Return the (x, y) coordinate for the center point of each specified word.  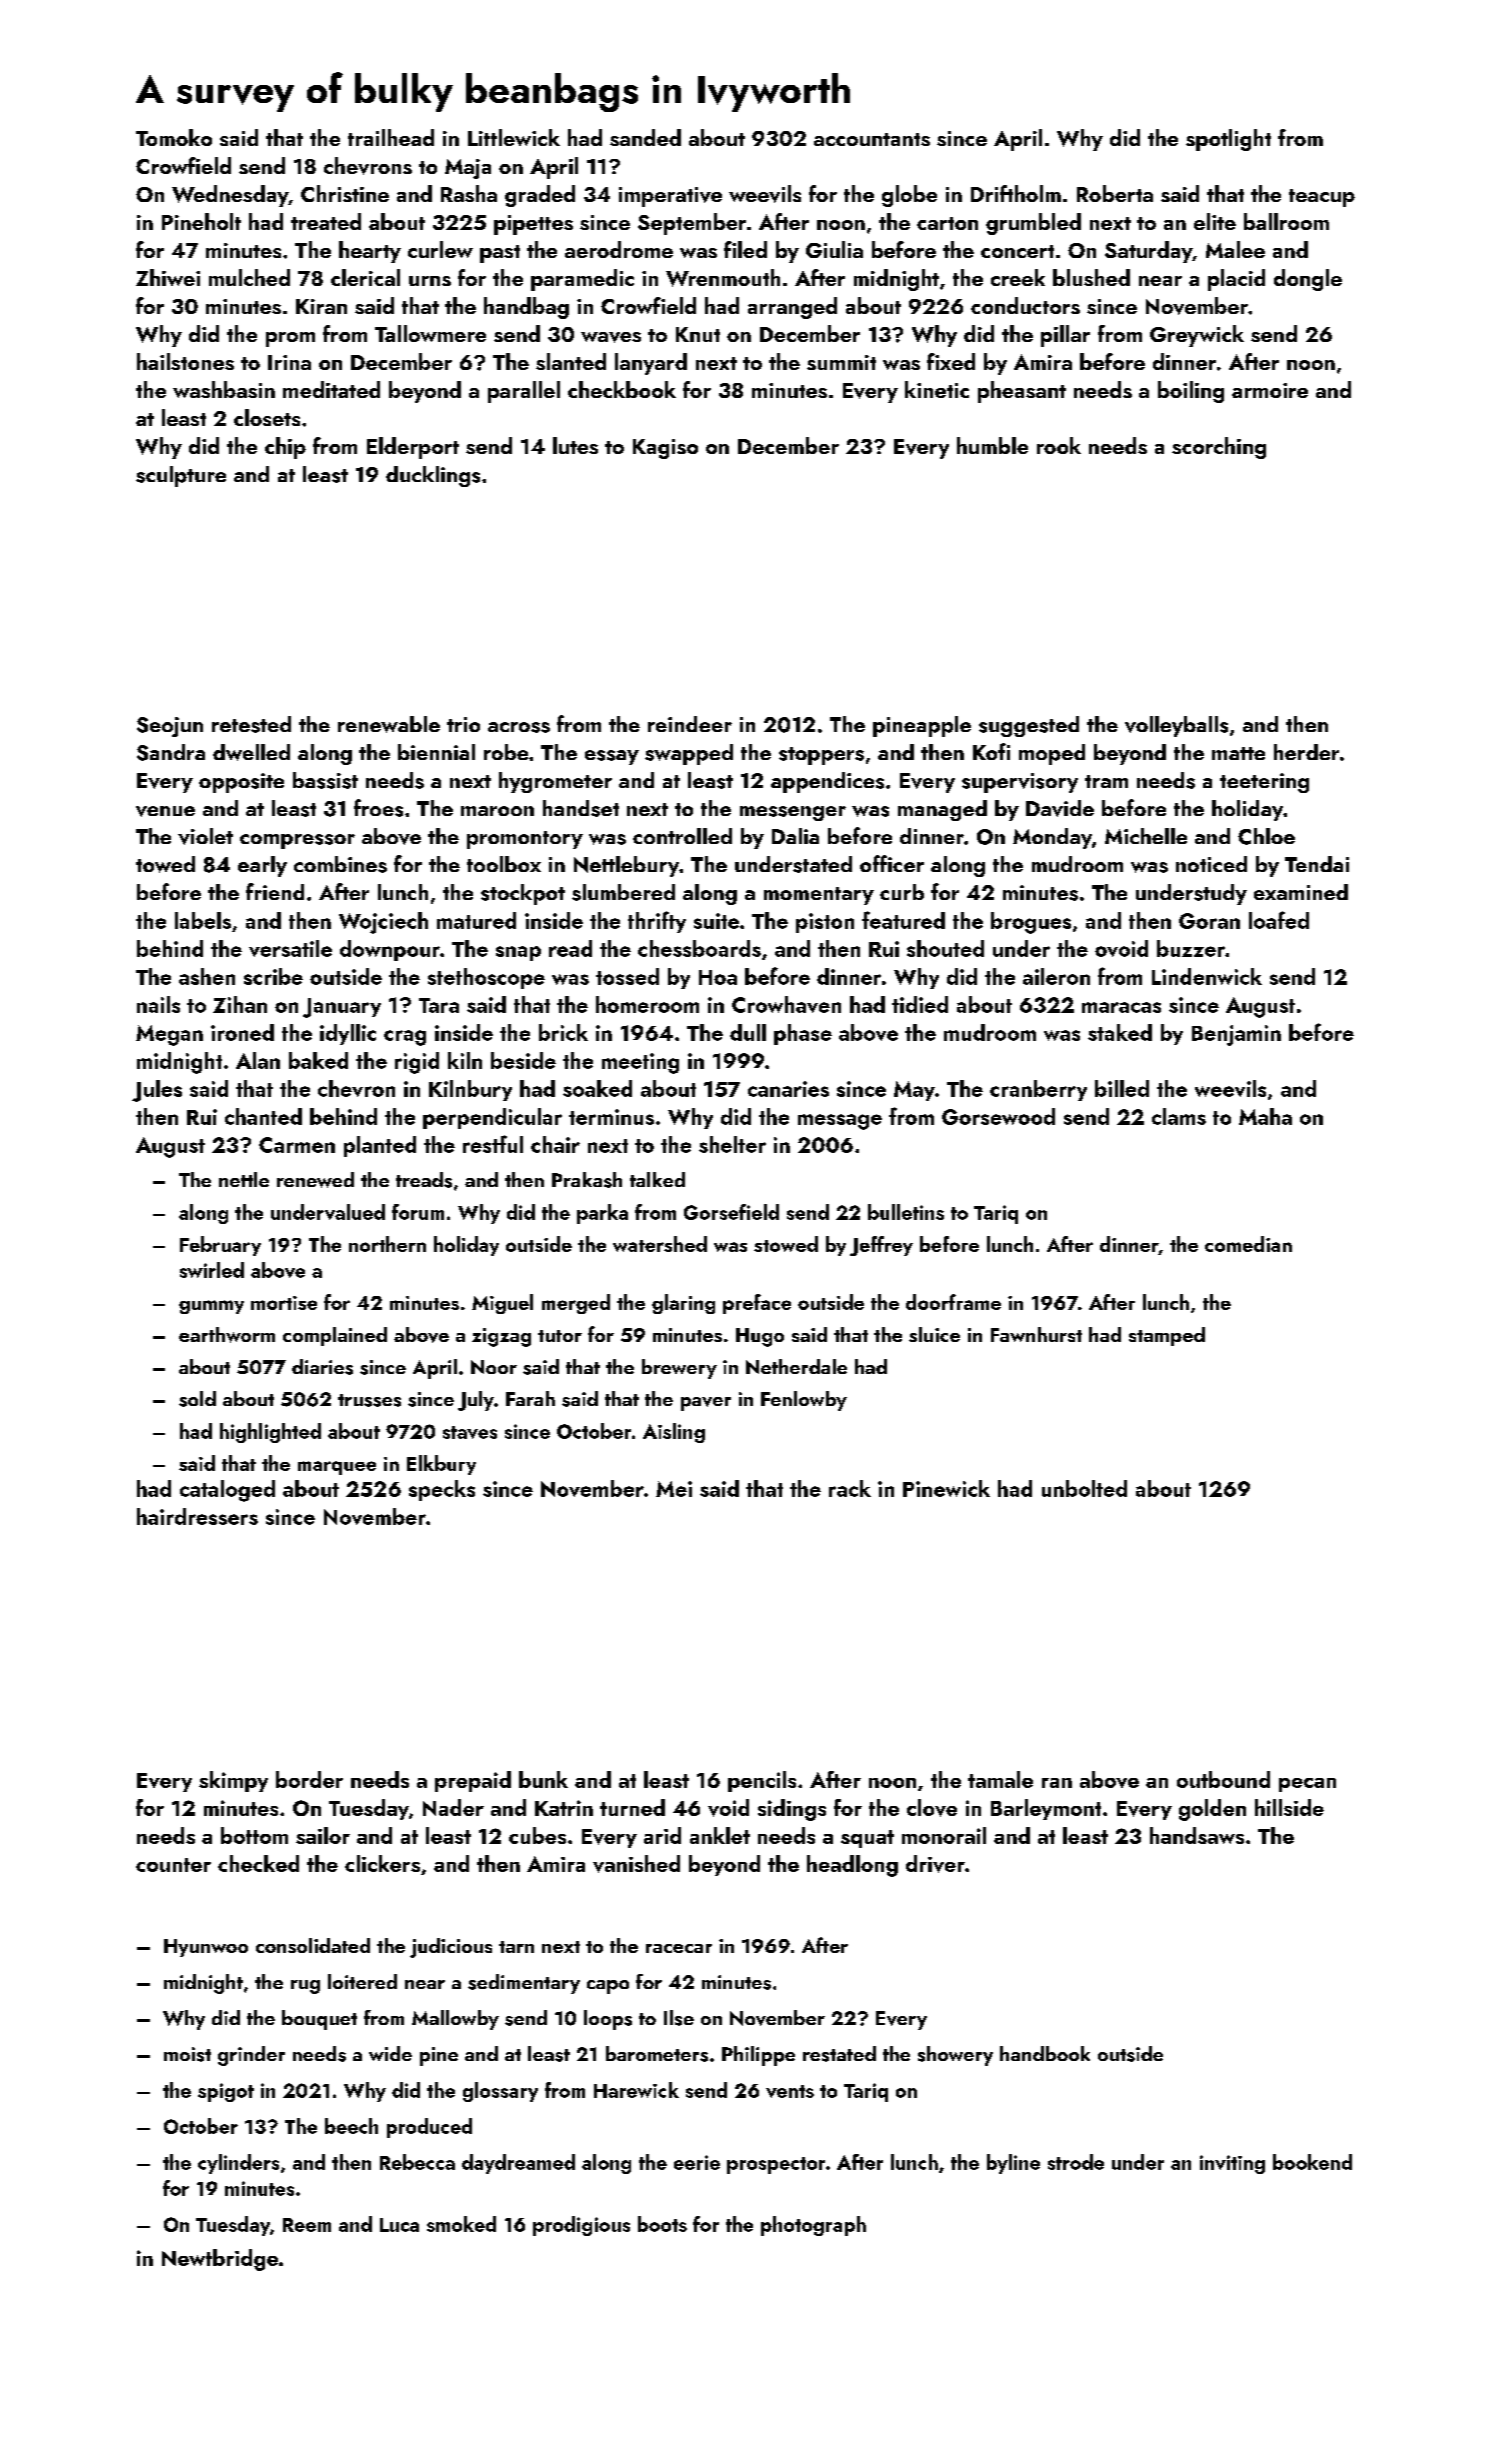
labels (203, 920)
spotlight (1228, 140)
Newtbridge (220, 2260)
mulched (249, 277)
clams (1179, 1116)
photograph (813, 2226)
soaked (597, 1088)
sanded (645, 137)
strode (1076, 2162)
